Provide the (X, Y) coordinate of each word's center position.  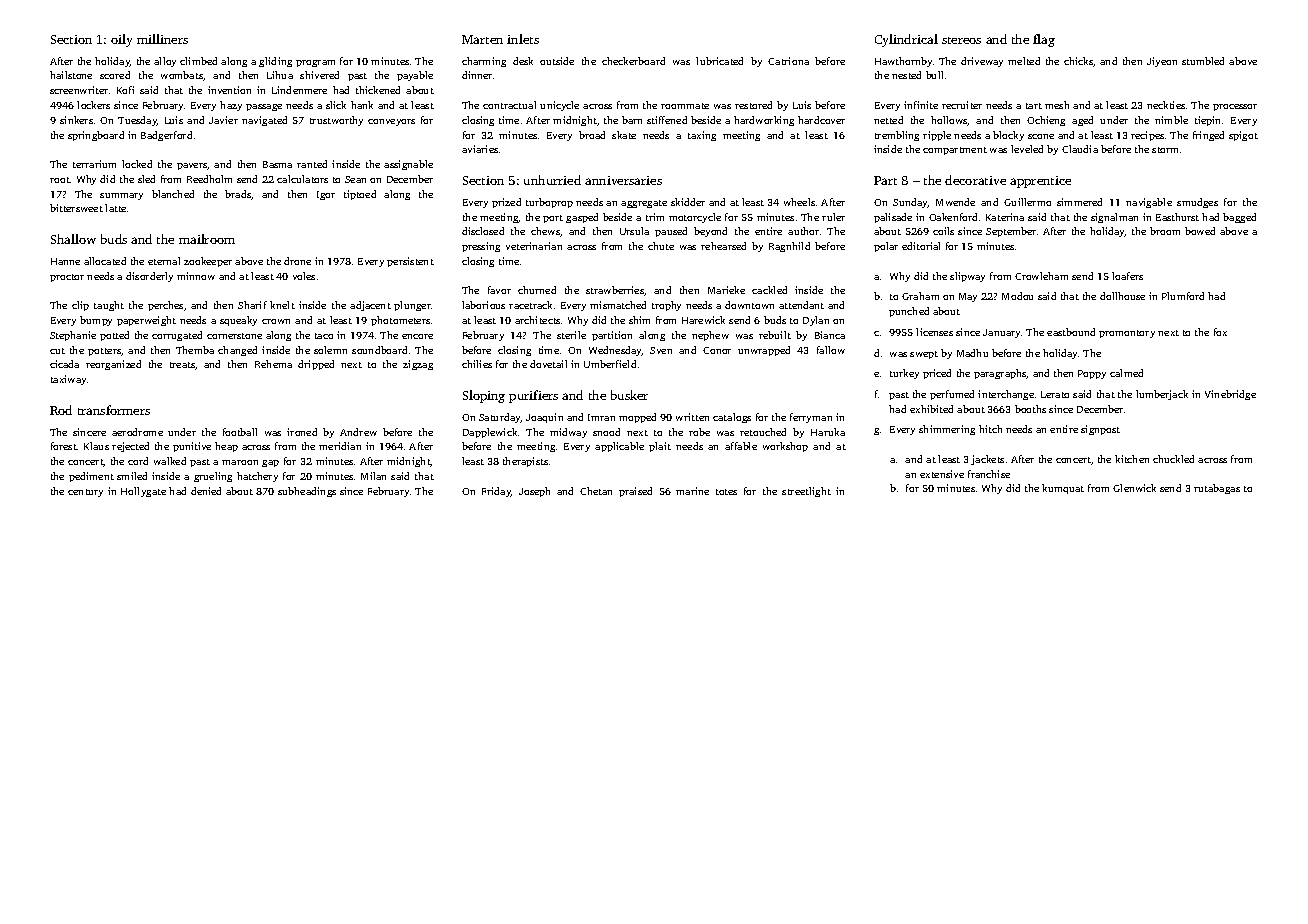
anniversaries (623, 180)
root (60, 180)
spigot (1243, 136)
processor (1235, 107)
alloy (165, 62)
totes (726, 492)
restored (753, 105)
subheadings (307, 492)
